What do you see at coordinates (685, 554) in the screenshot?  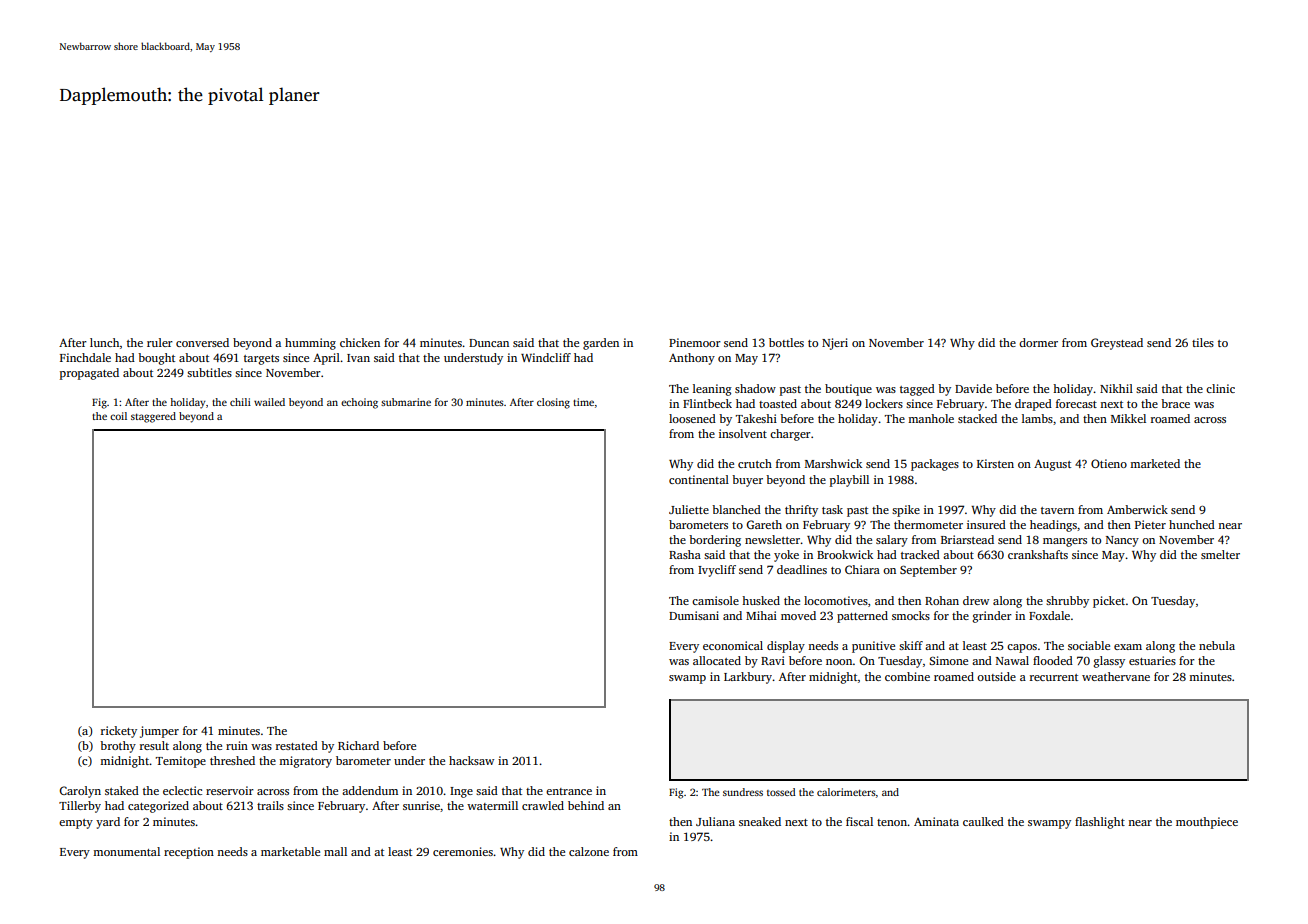 I see `Rasha` at bounding box center [685, 554].
